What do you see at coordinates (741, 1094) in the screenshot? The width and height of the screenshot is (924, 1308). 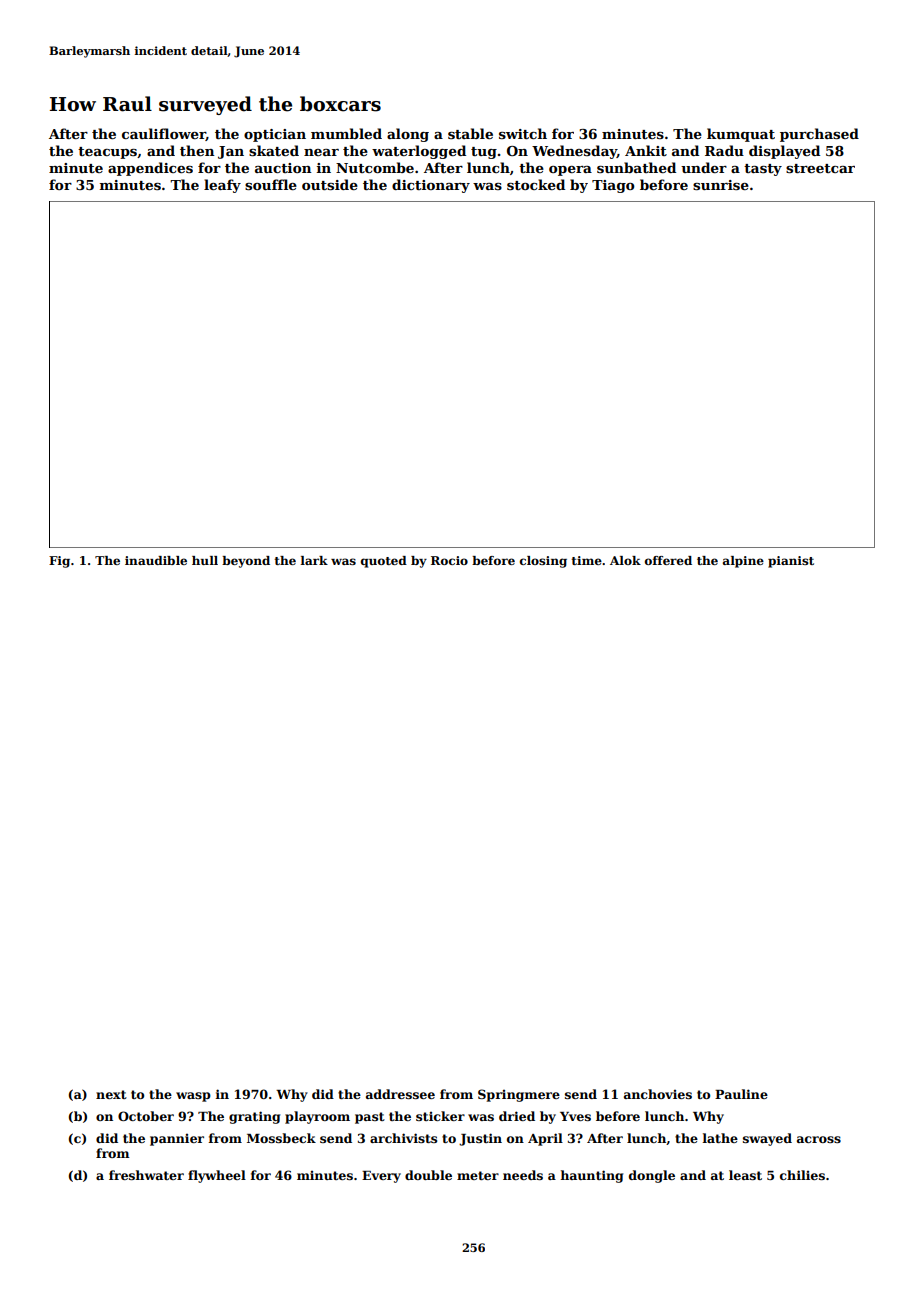 I see `Pauline` at bounding box center [741, 1094].
